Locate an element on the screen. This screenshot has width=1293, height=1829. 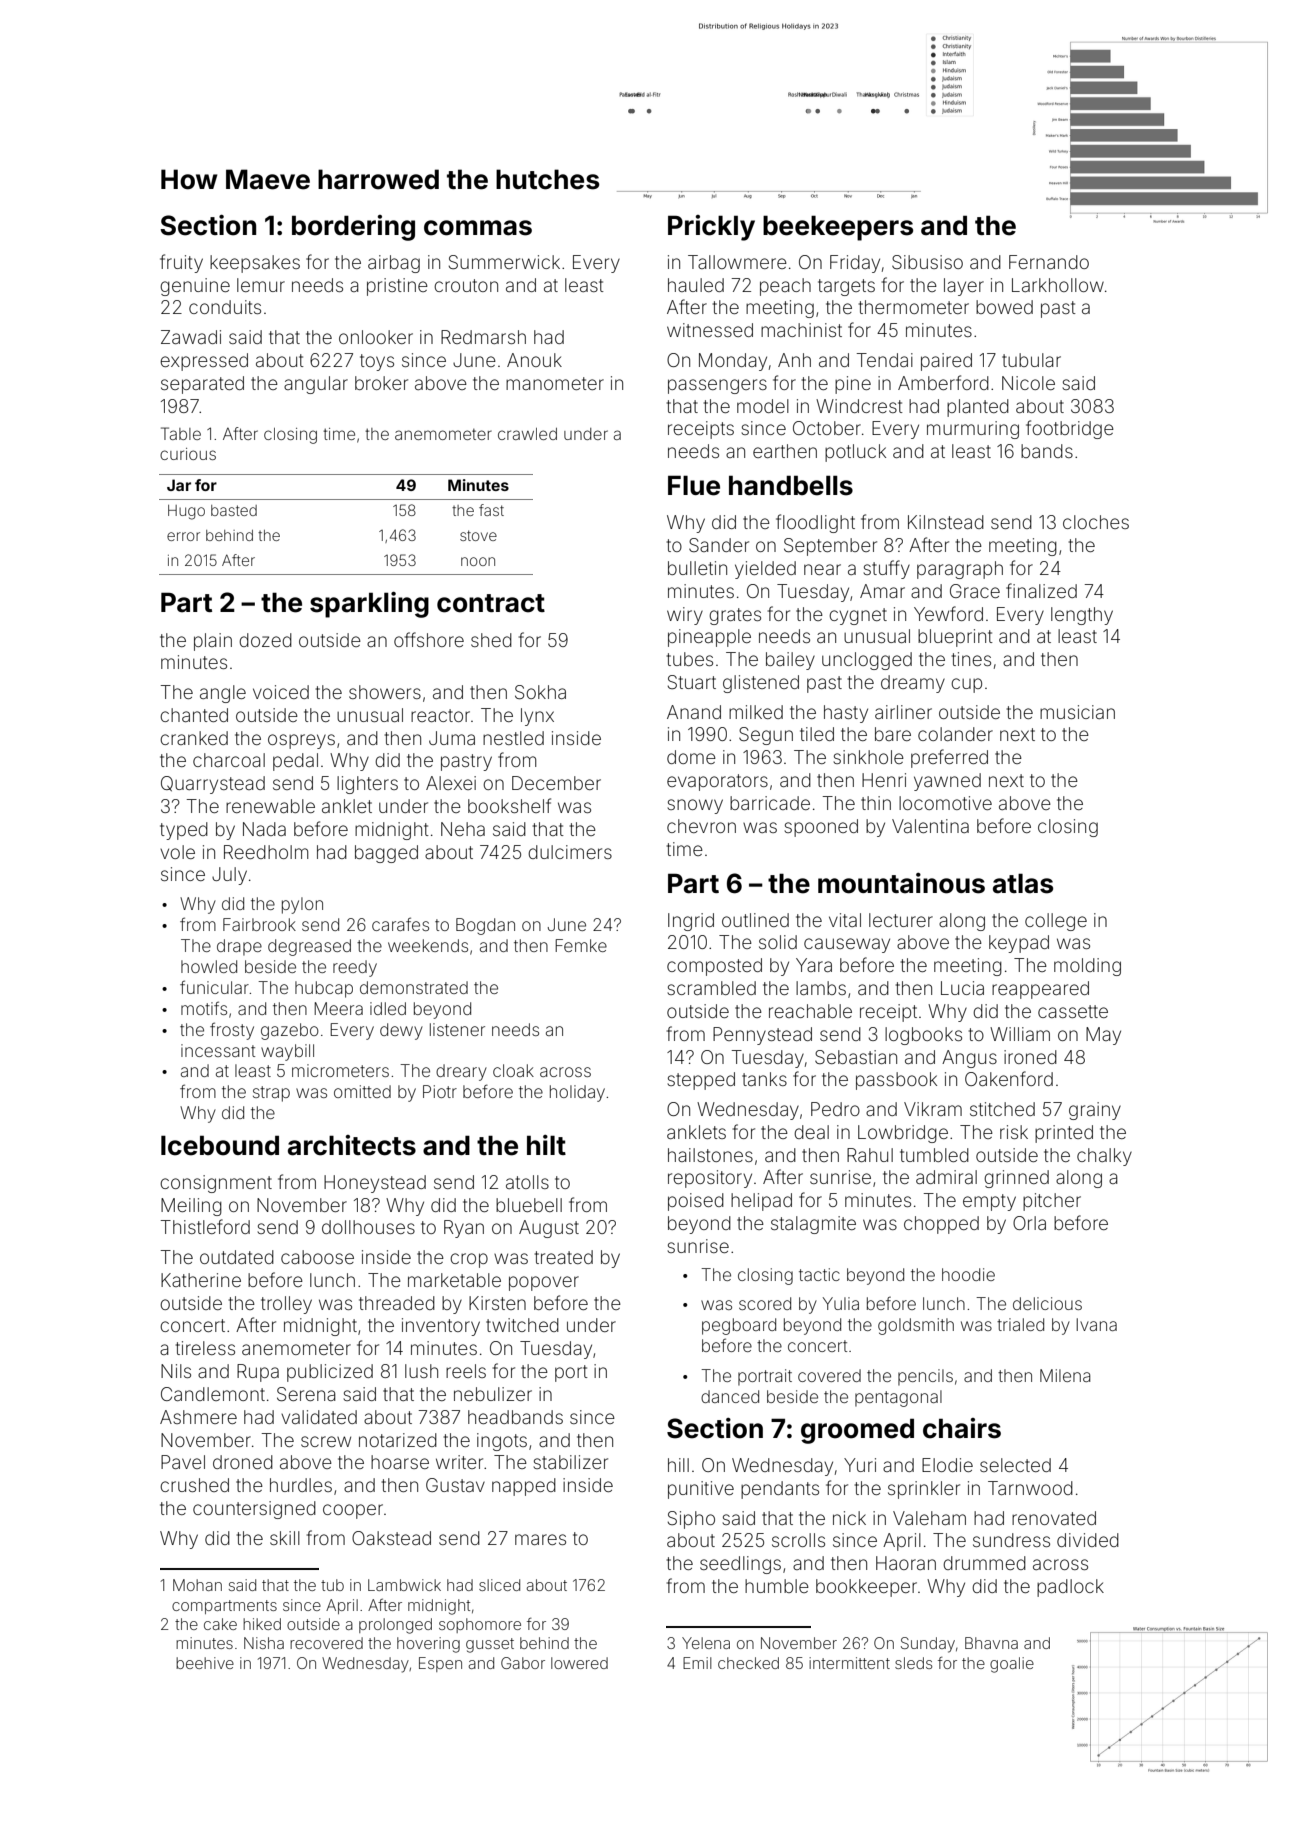
locomotive is located at coordinates (945, 803).
